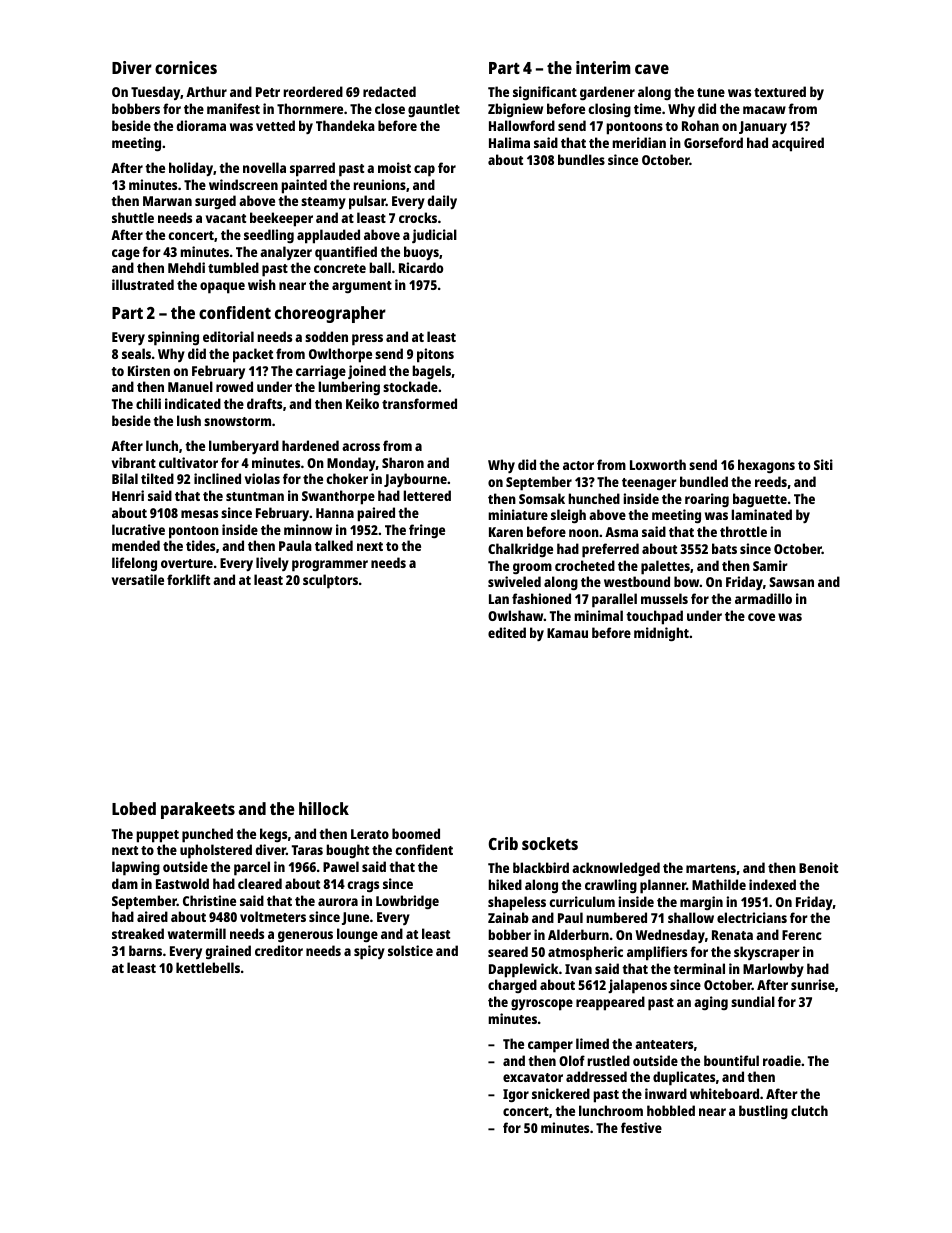 This screenshot has height=1233, width=952. Describe the element at coordinates (330, 566) in the screenshot. I see `programmer` at that location.
